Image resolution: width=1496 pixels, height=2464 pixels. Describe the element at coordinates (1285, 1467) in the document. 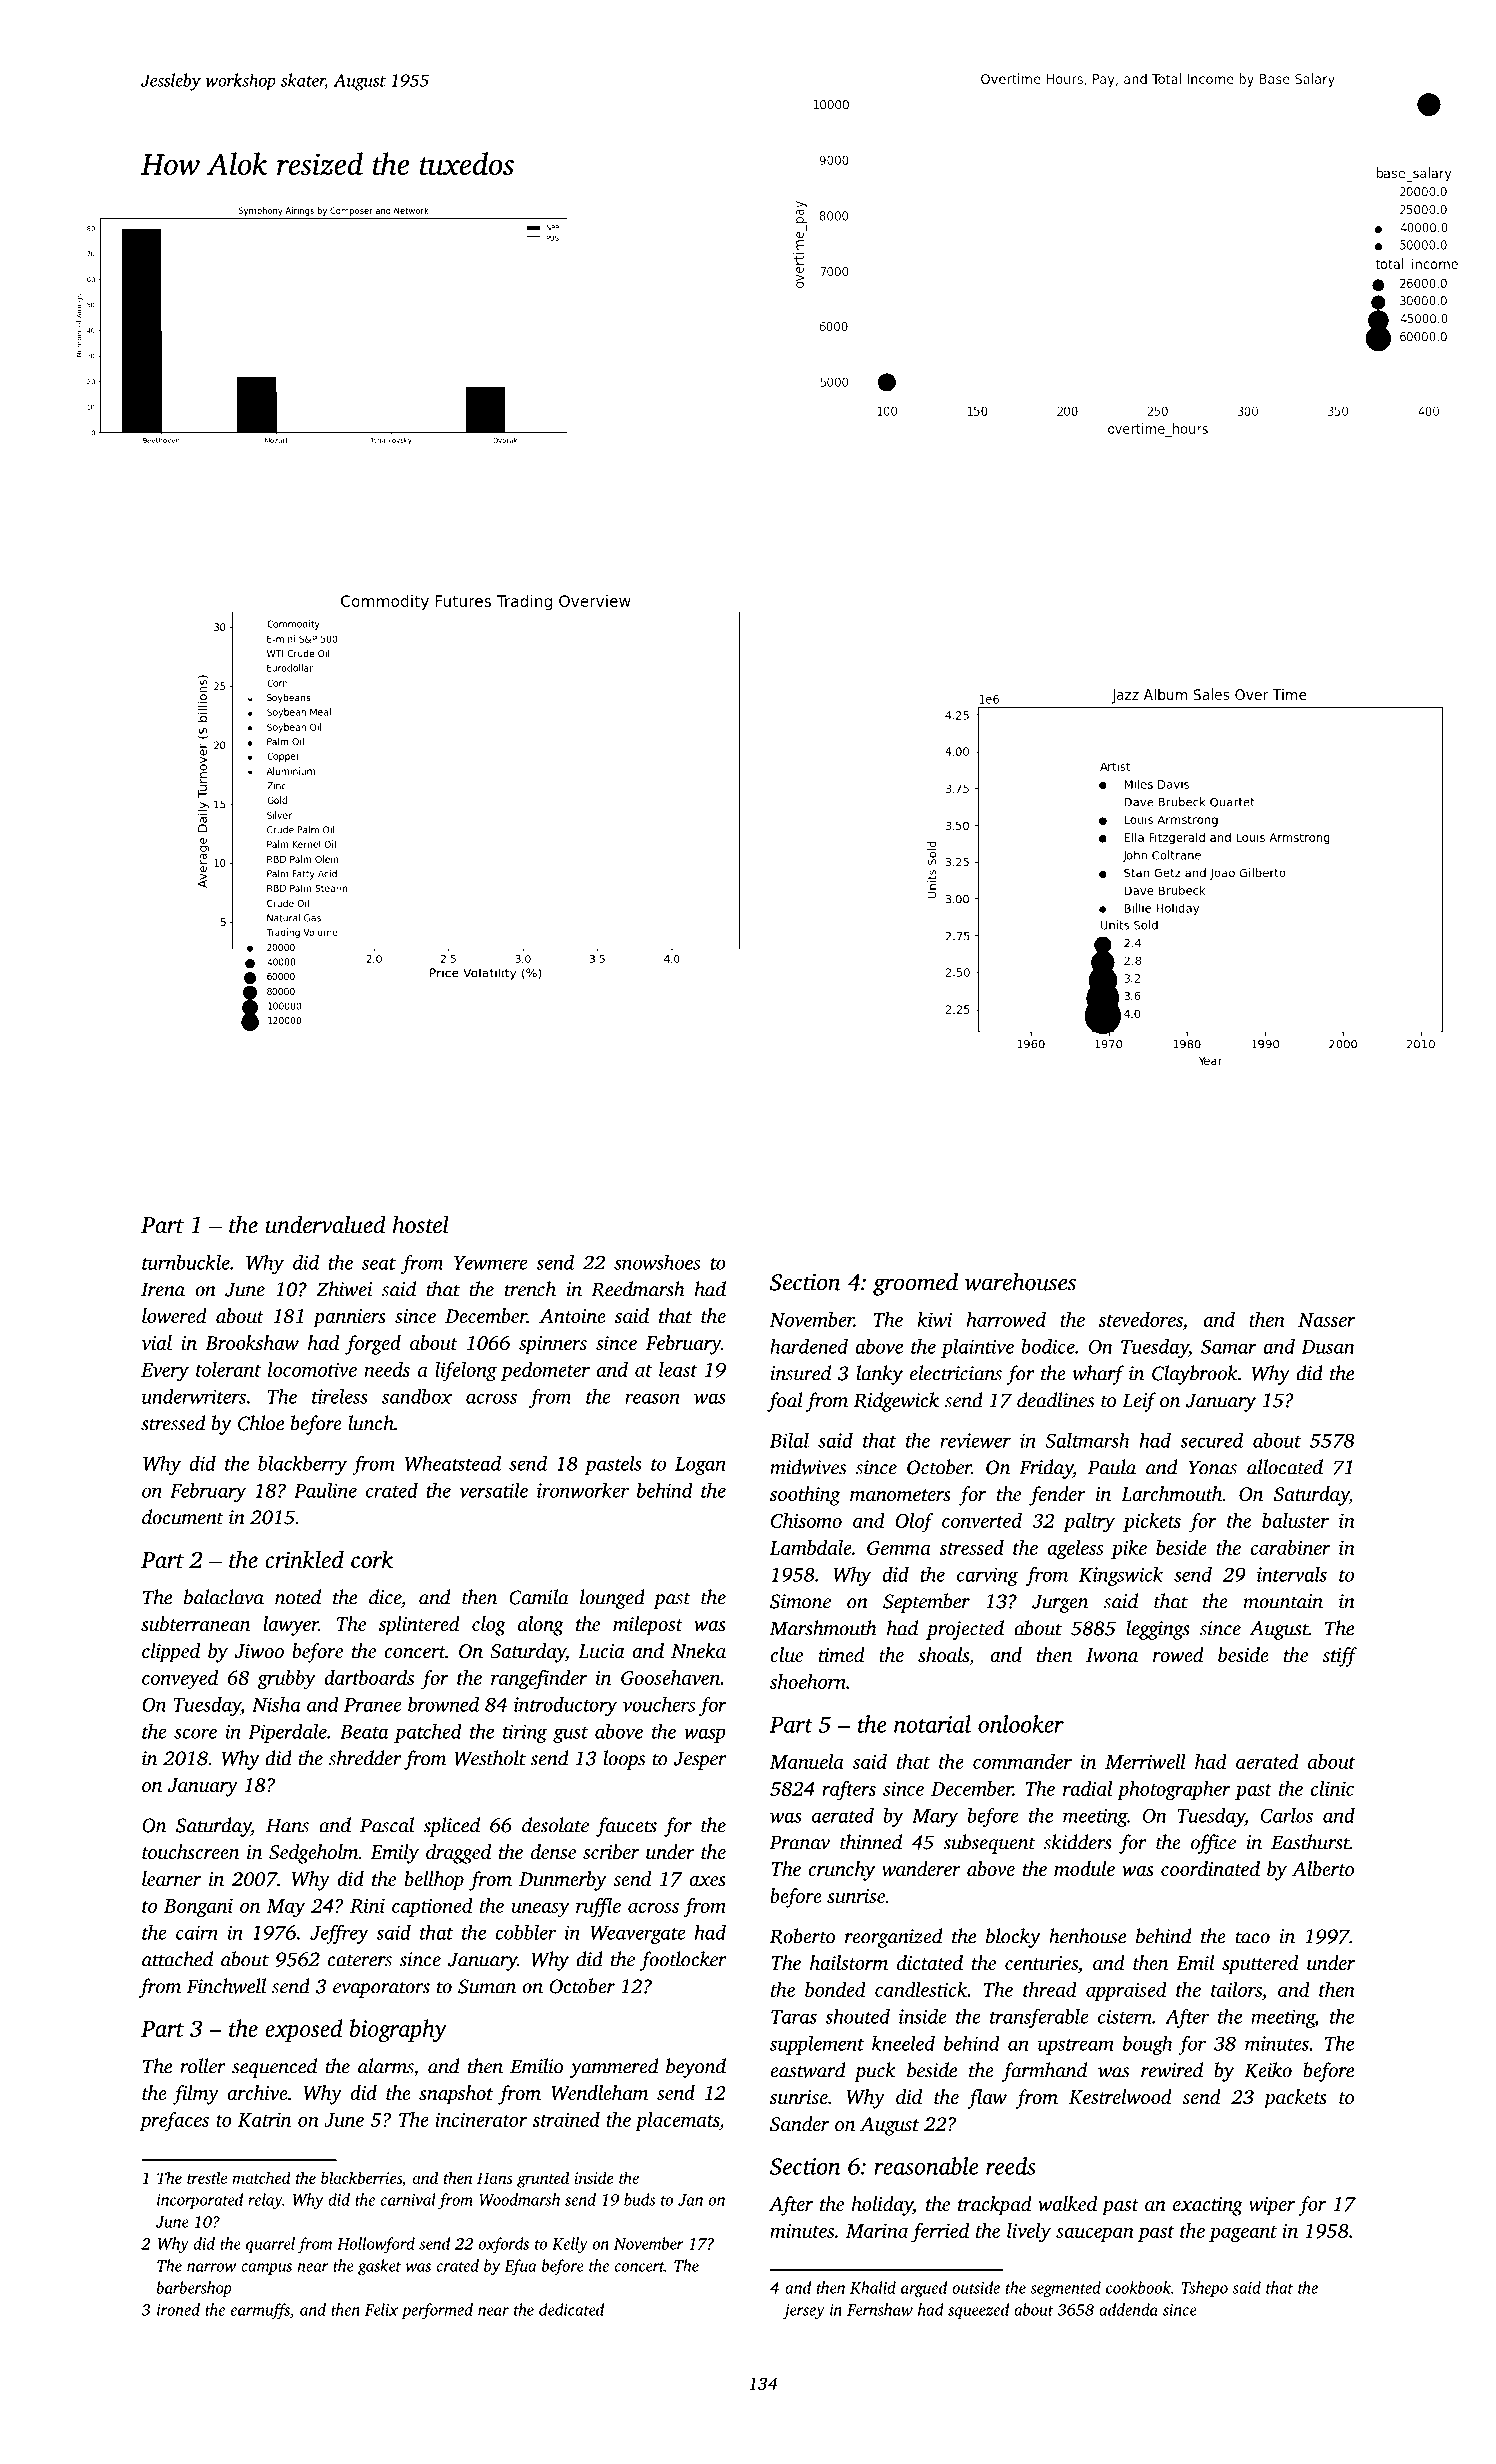

I see `allocated` at that location.
